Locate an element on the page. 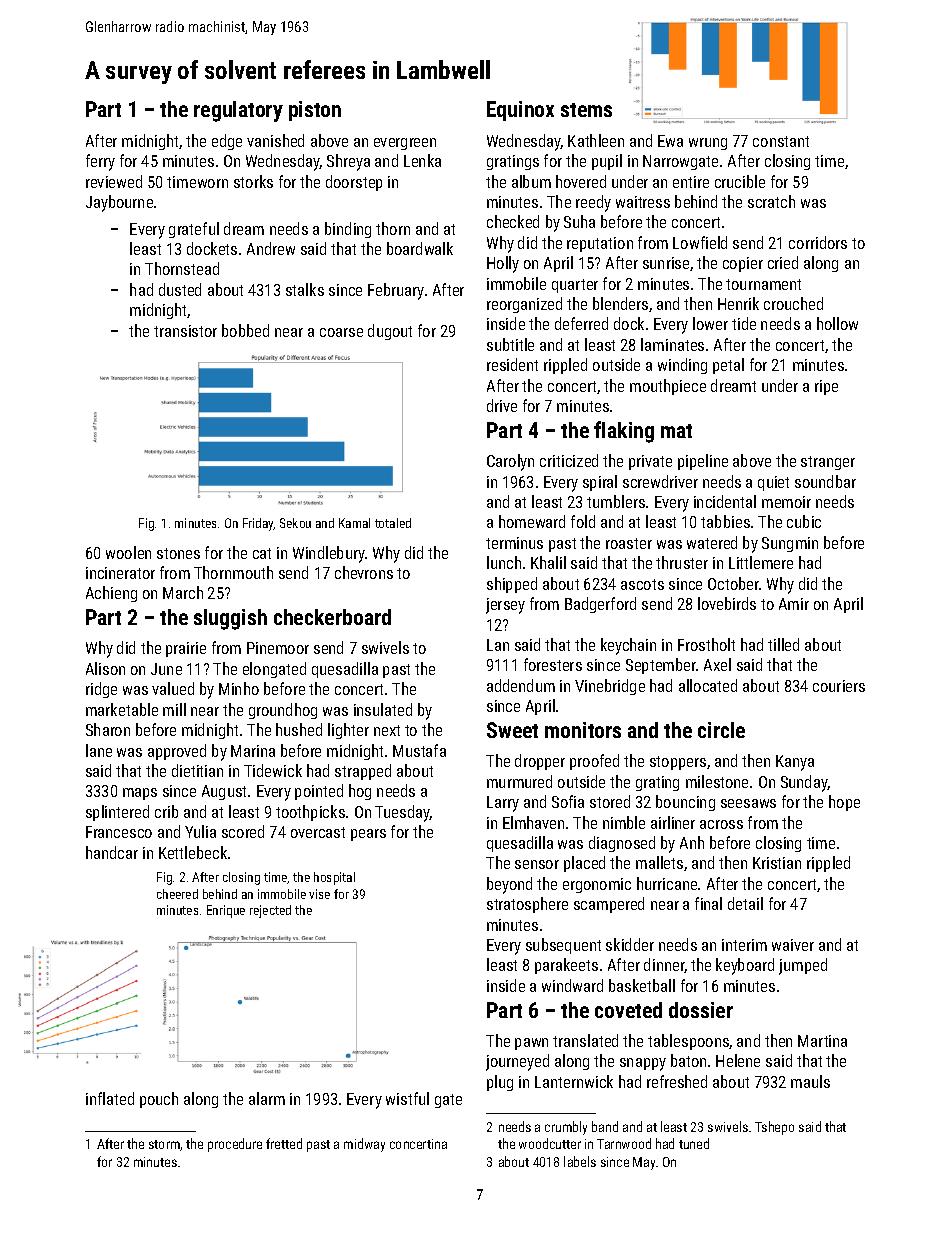 Image resolution: width=952 pixels, height=1233 pixels. Equinox is located at coordinates (520, 111).
